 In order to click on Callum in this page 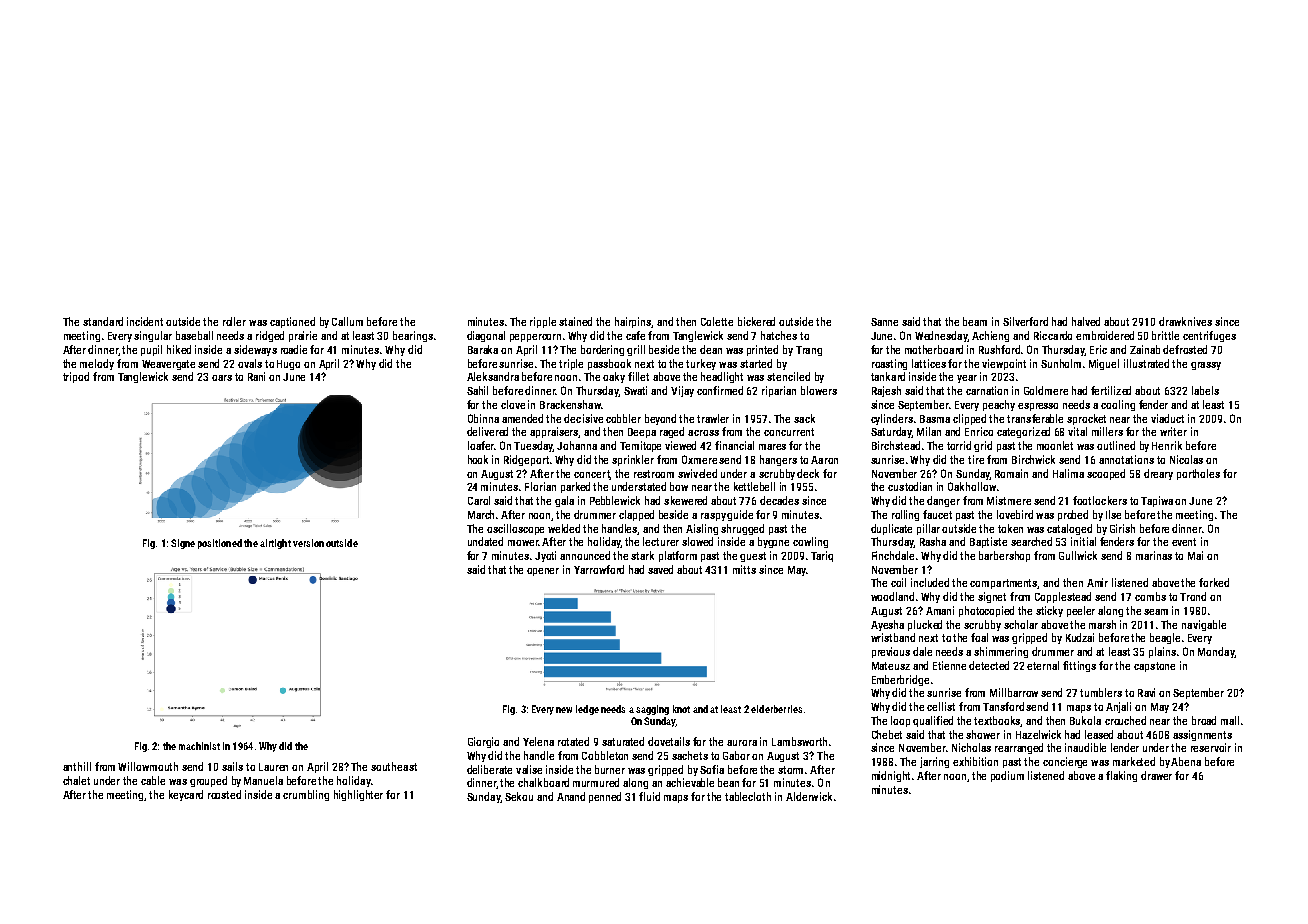, I will do `click(347, 321)`.
